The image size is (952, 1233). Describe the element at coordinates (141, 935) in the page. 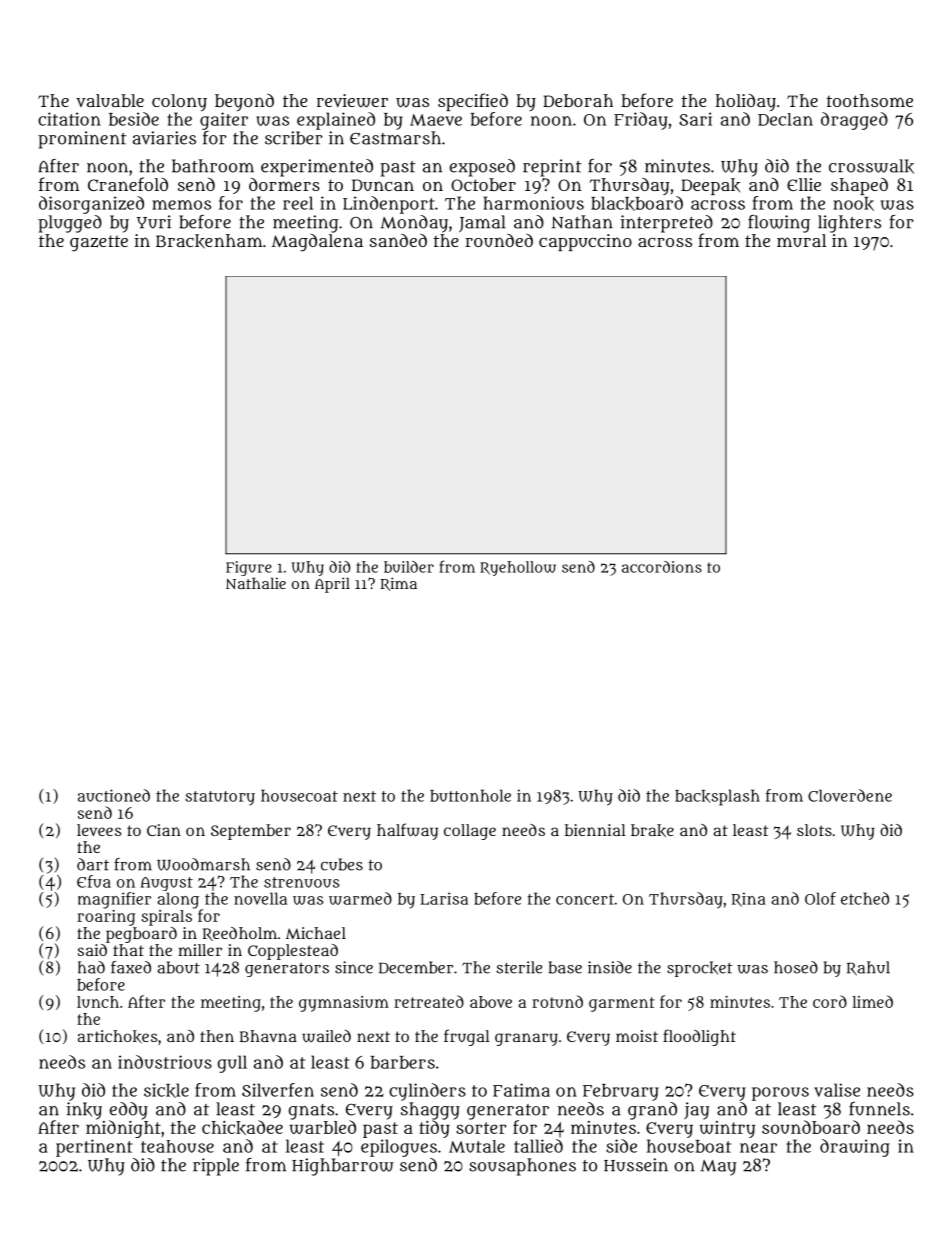

I see `pegboard` at that location.
